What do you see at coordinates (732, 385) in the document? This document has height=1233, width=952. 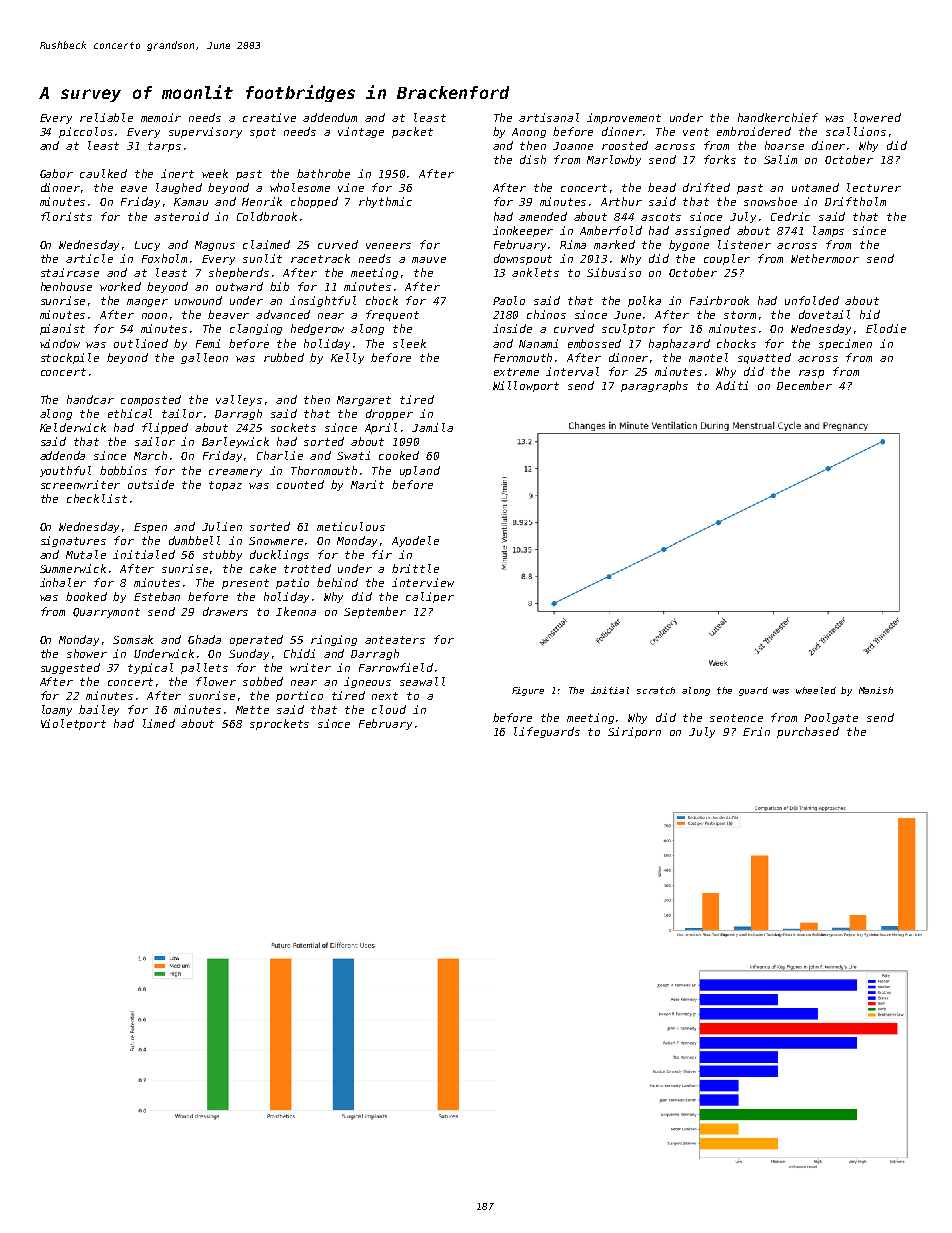 I see `Aditi` at bounding box center [732, 385].
